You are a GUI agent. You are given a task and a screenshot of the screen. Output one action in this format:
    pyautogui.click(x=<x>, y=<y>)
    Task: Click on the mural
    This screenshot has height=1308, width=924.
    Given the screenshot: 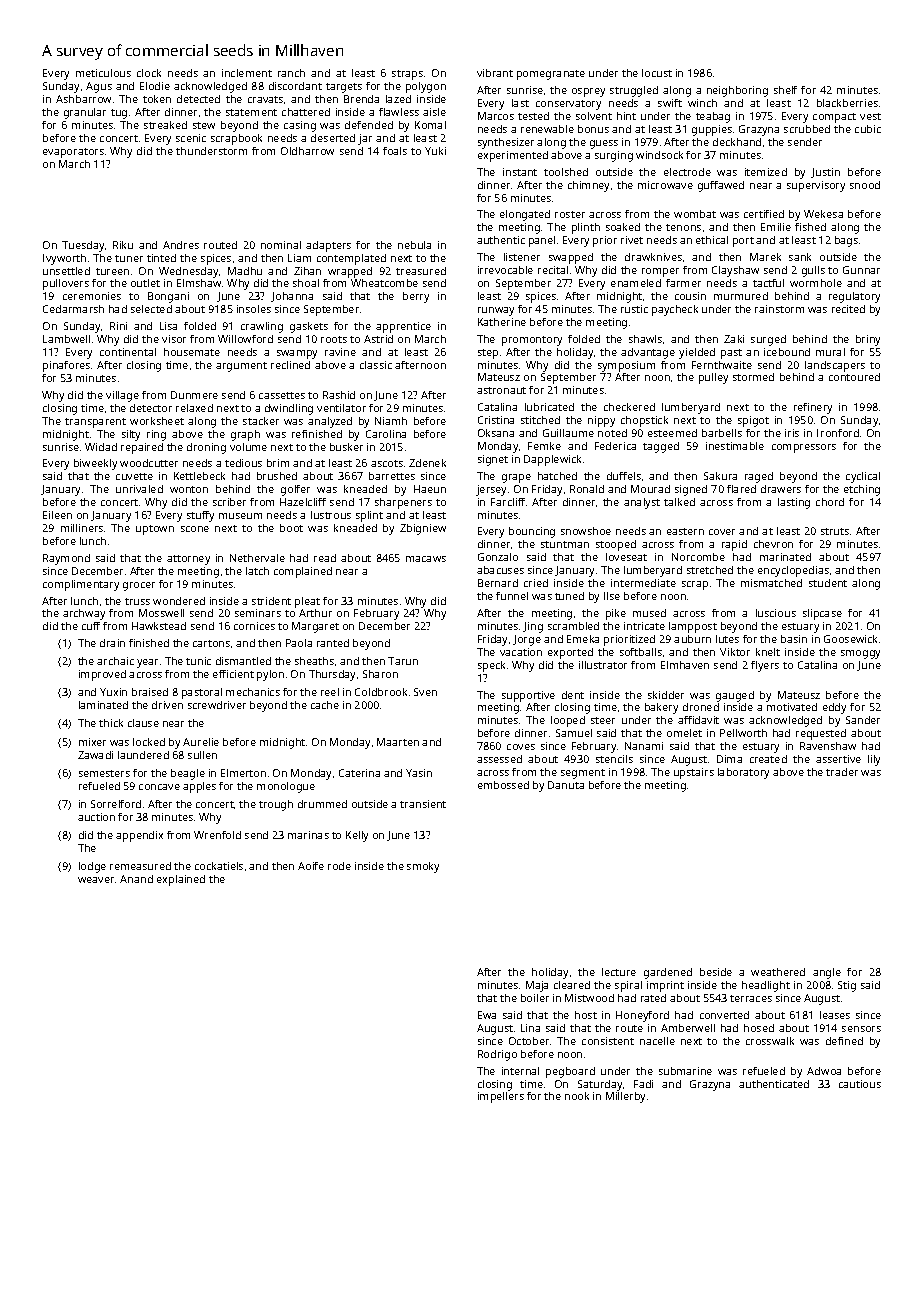 What is the action you would take?
    pyautogui.click(x=830, y=352)
